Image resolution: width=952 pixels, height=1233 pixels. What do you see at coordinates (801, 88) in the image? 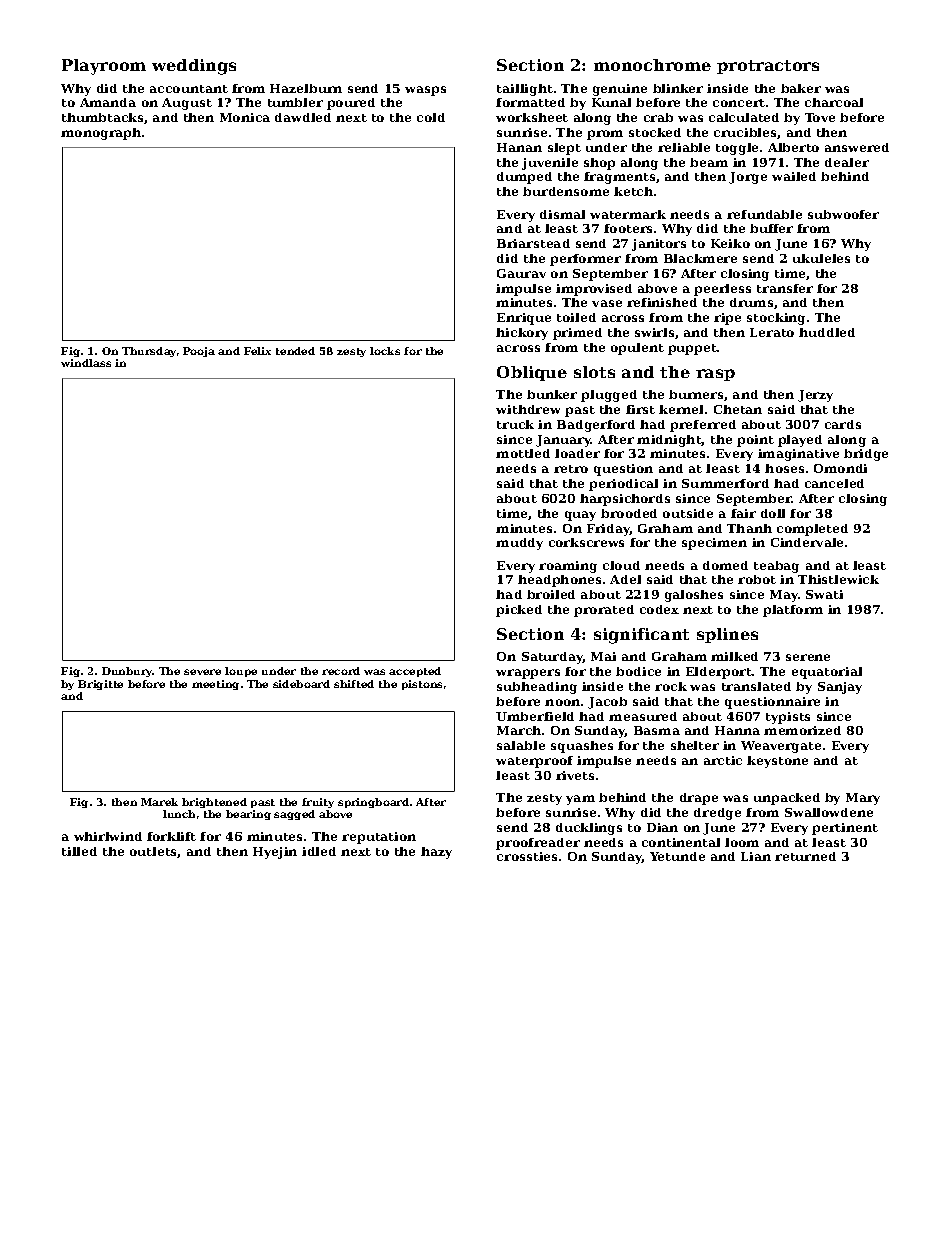
I see `baker` at bounding box center [801, 88].
